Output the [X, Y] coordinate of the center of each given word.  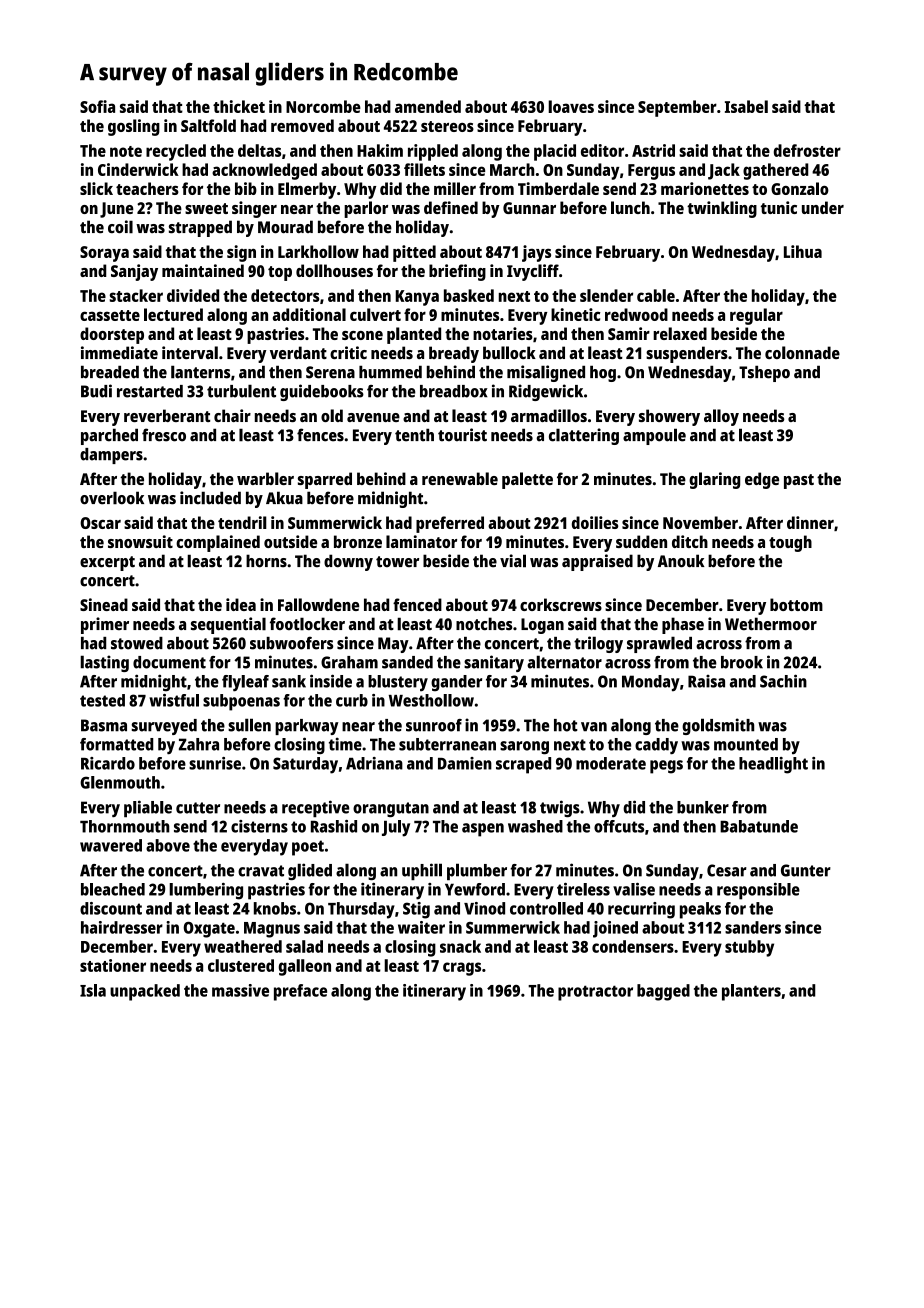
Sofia [97, 106]
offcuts [619, 826]
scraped [523, 765]
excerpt [107, 563]
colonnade [802, 352]
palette [527, 480]
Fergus [651, 172]
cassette [110, 315]
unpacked [145, 992]
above [168, 845]
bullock [509, 352]
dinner [810, 522]
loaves [571, 106]
